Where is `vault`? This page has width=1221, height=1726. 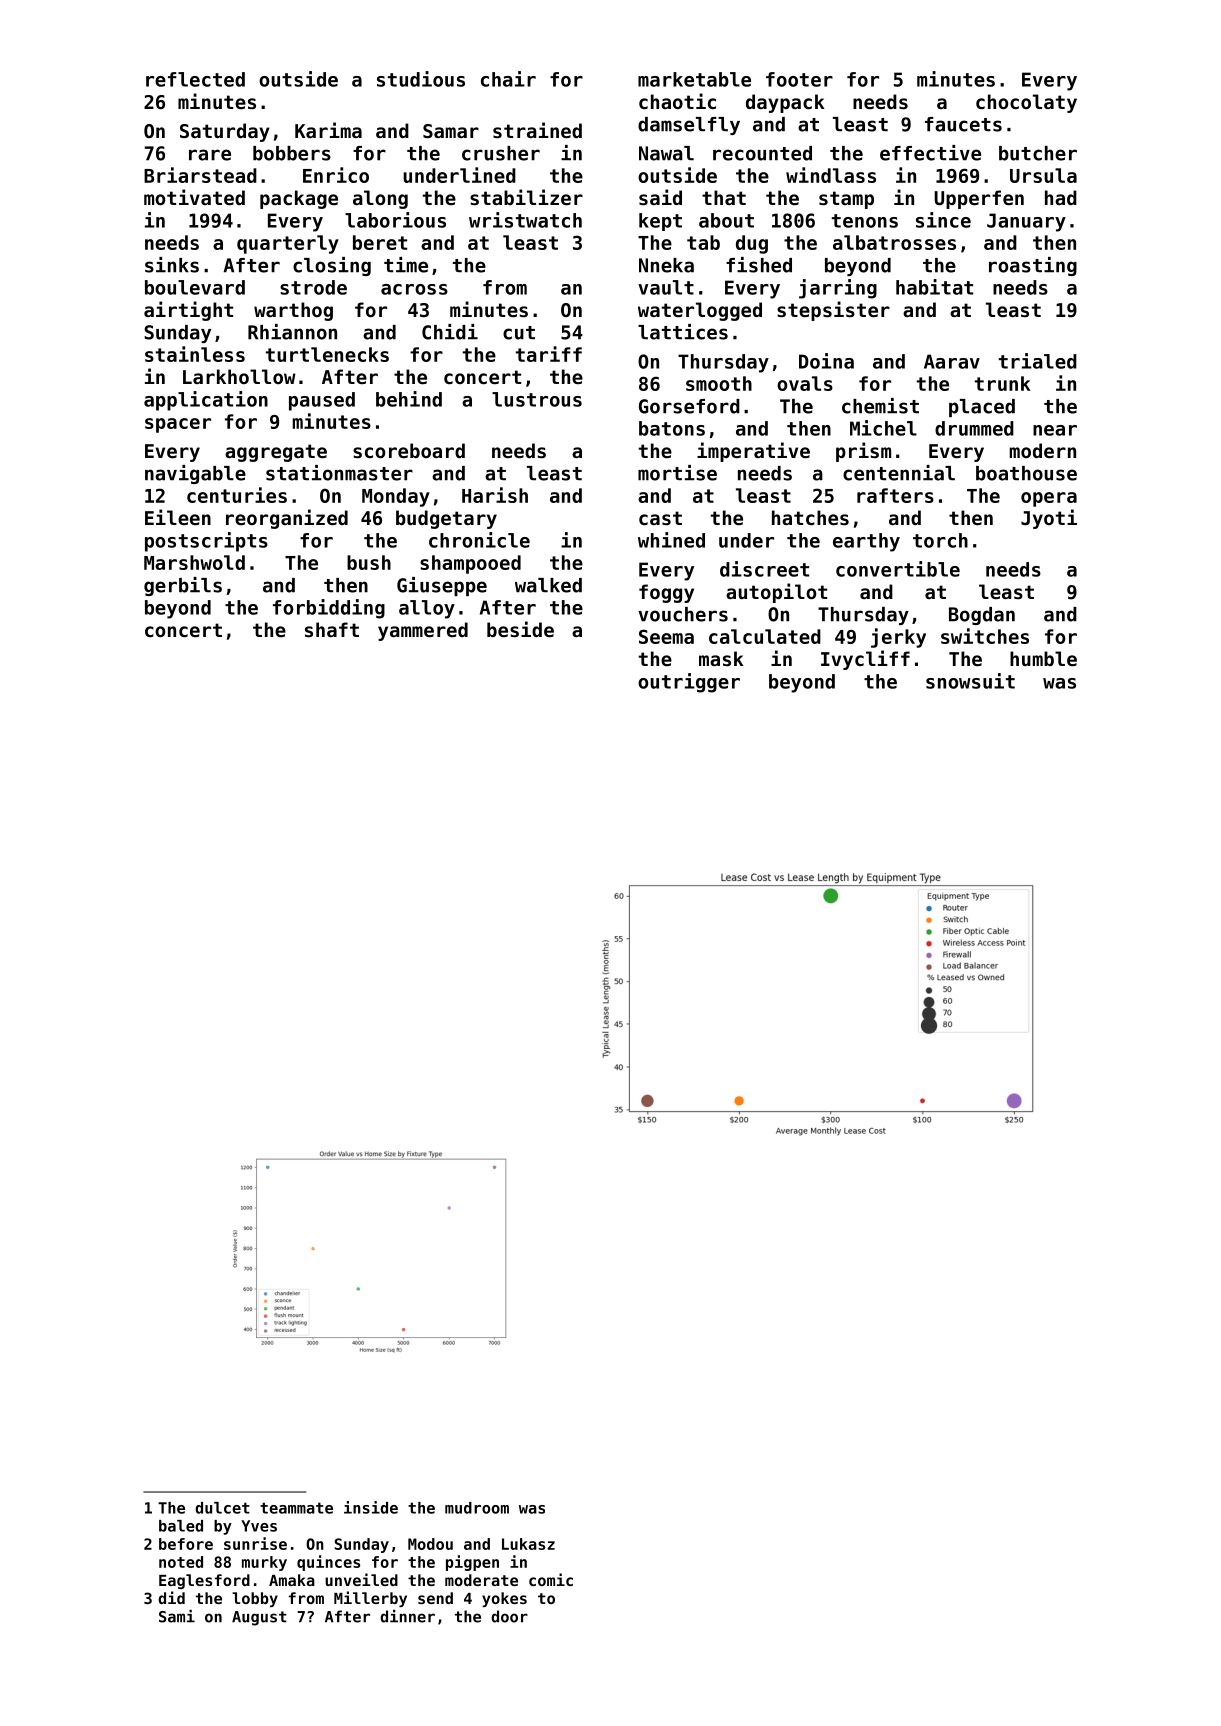
vault is located at coordinates (666, 287).
